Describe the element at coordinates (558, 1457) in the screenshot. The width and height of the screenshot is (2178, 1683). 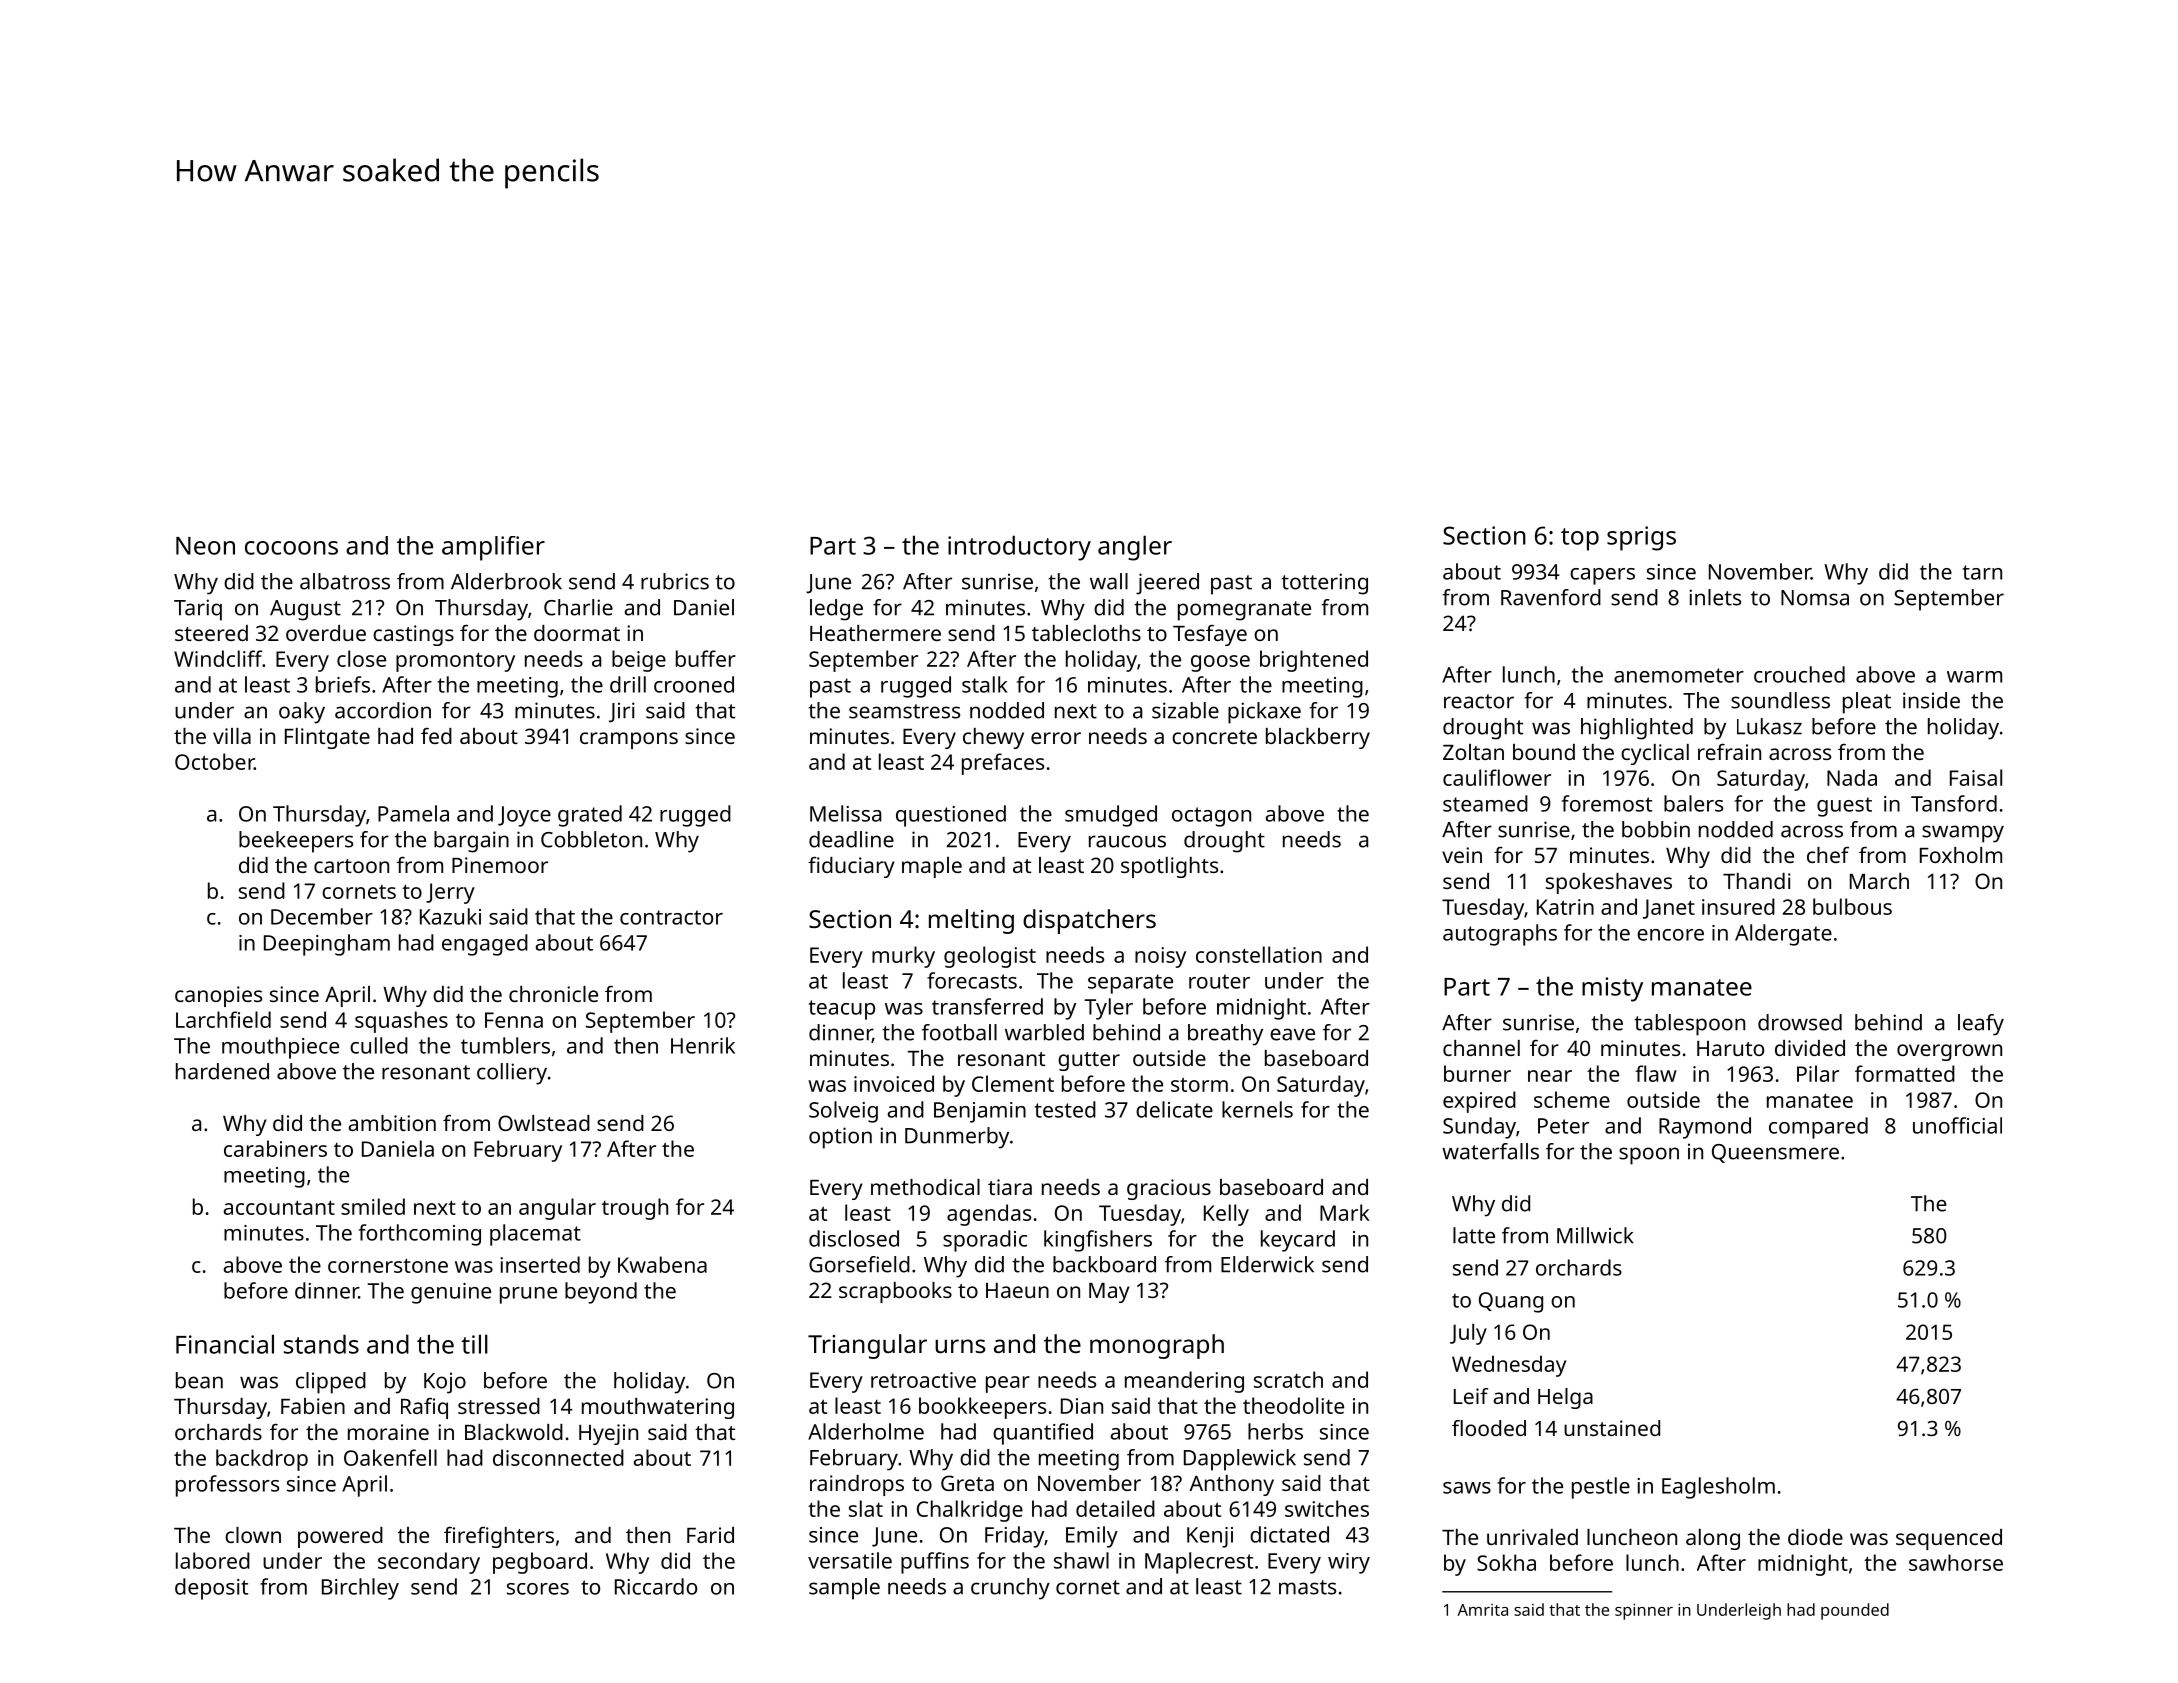
I see `disconnected` at that location.
